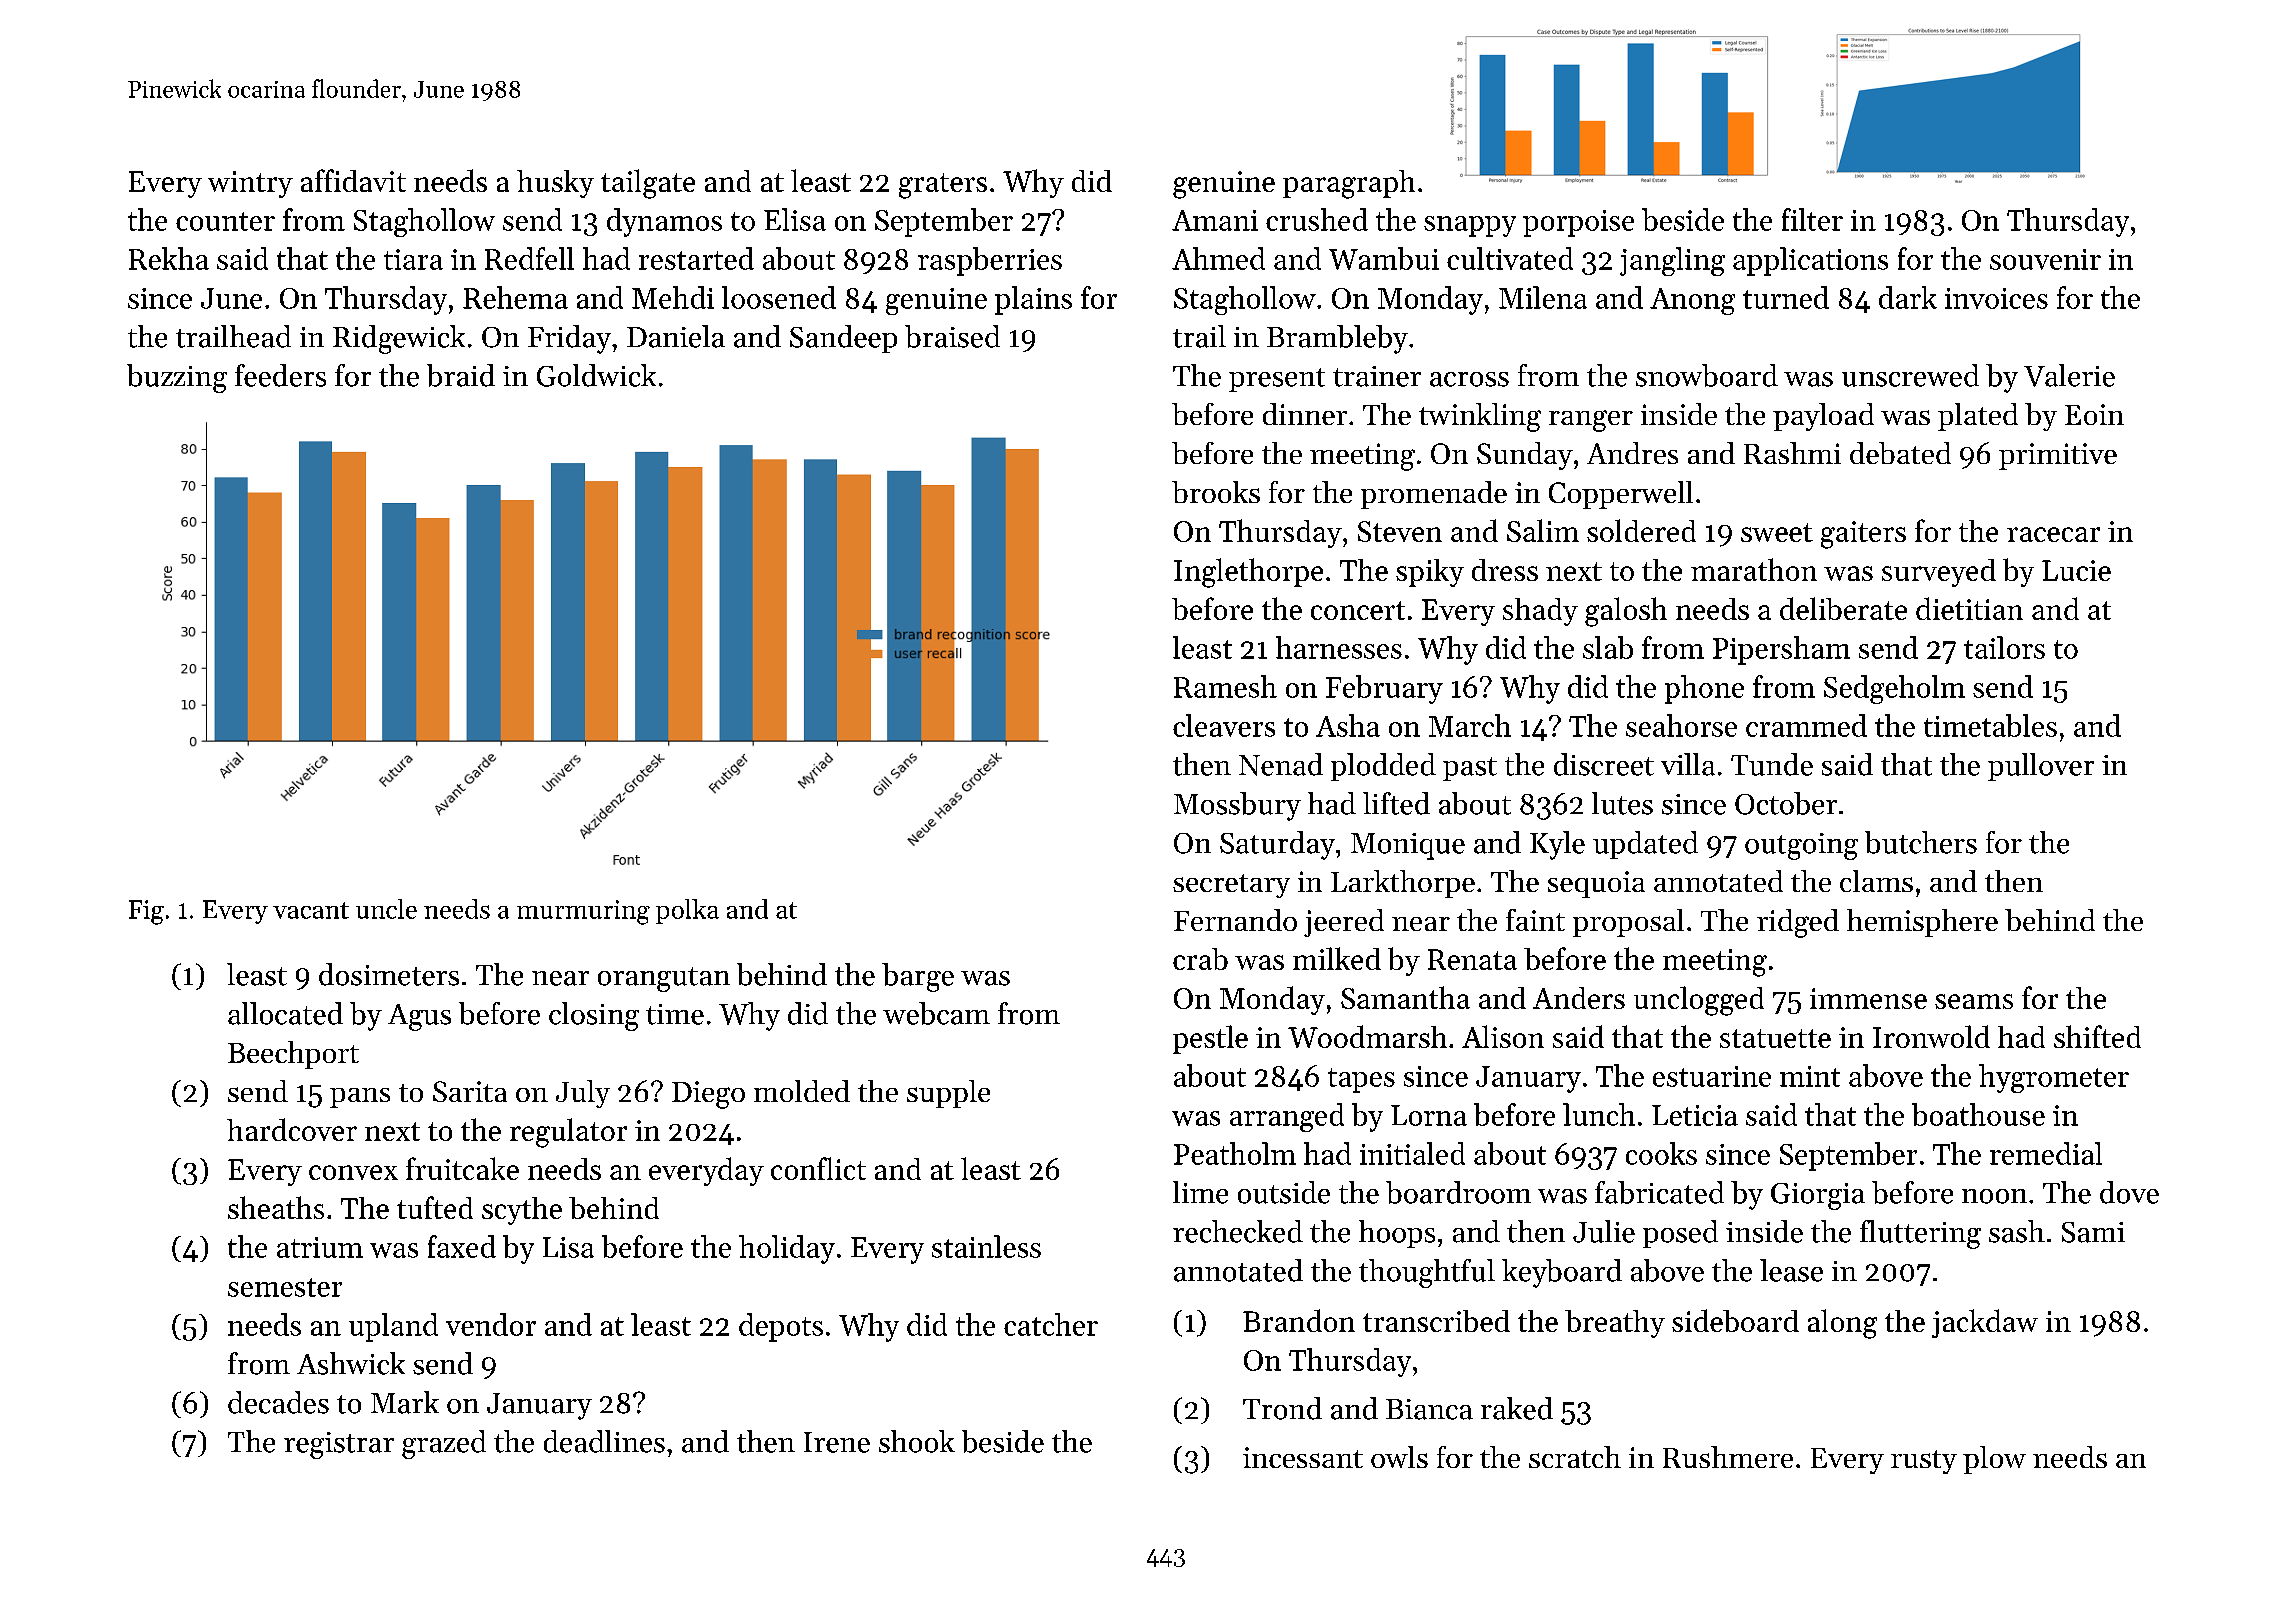 This document has height=1620, width=2292. I want to click on husky, so click(555, 184).
